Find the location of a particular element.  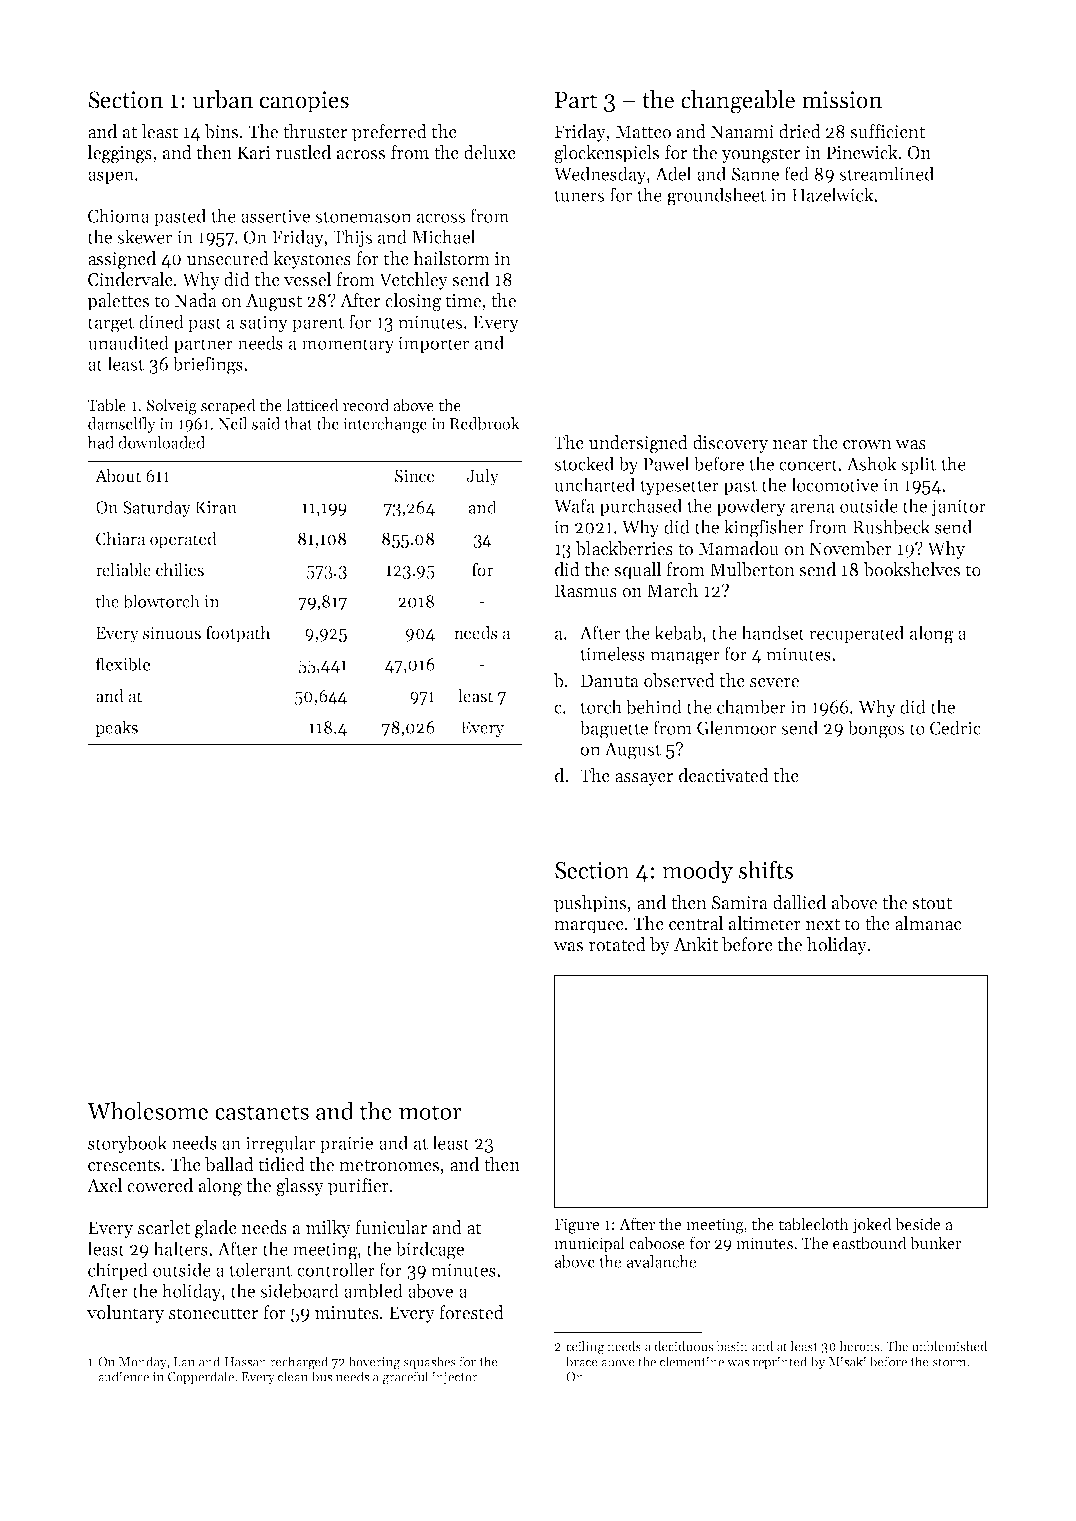

next is located at coordinates (823, 924).
